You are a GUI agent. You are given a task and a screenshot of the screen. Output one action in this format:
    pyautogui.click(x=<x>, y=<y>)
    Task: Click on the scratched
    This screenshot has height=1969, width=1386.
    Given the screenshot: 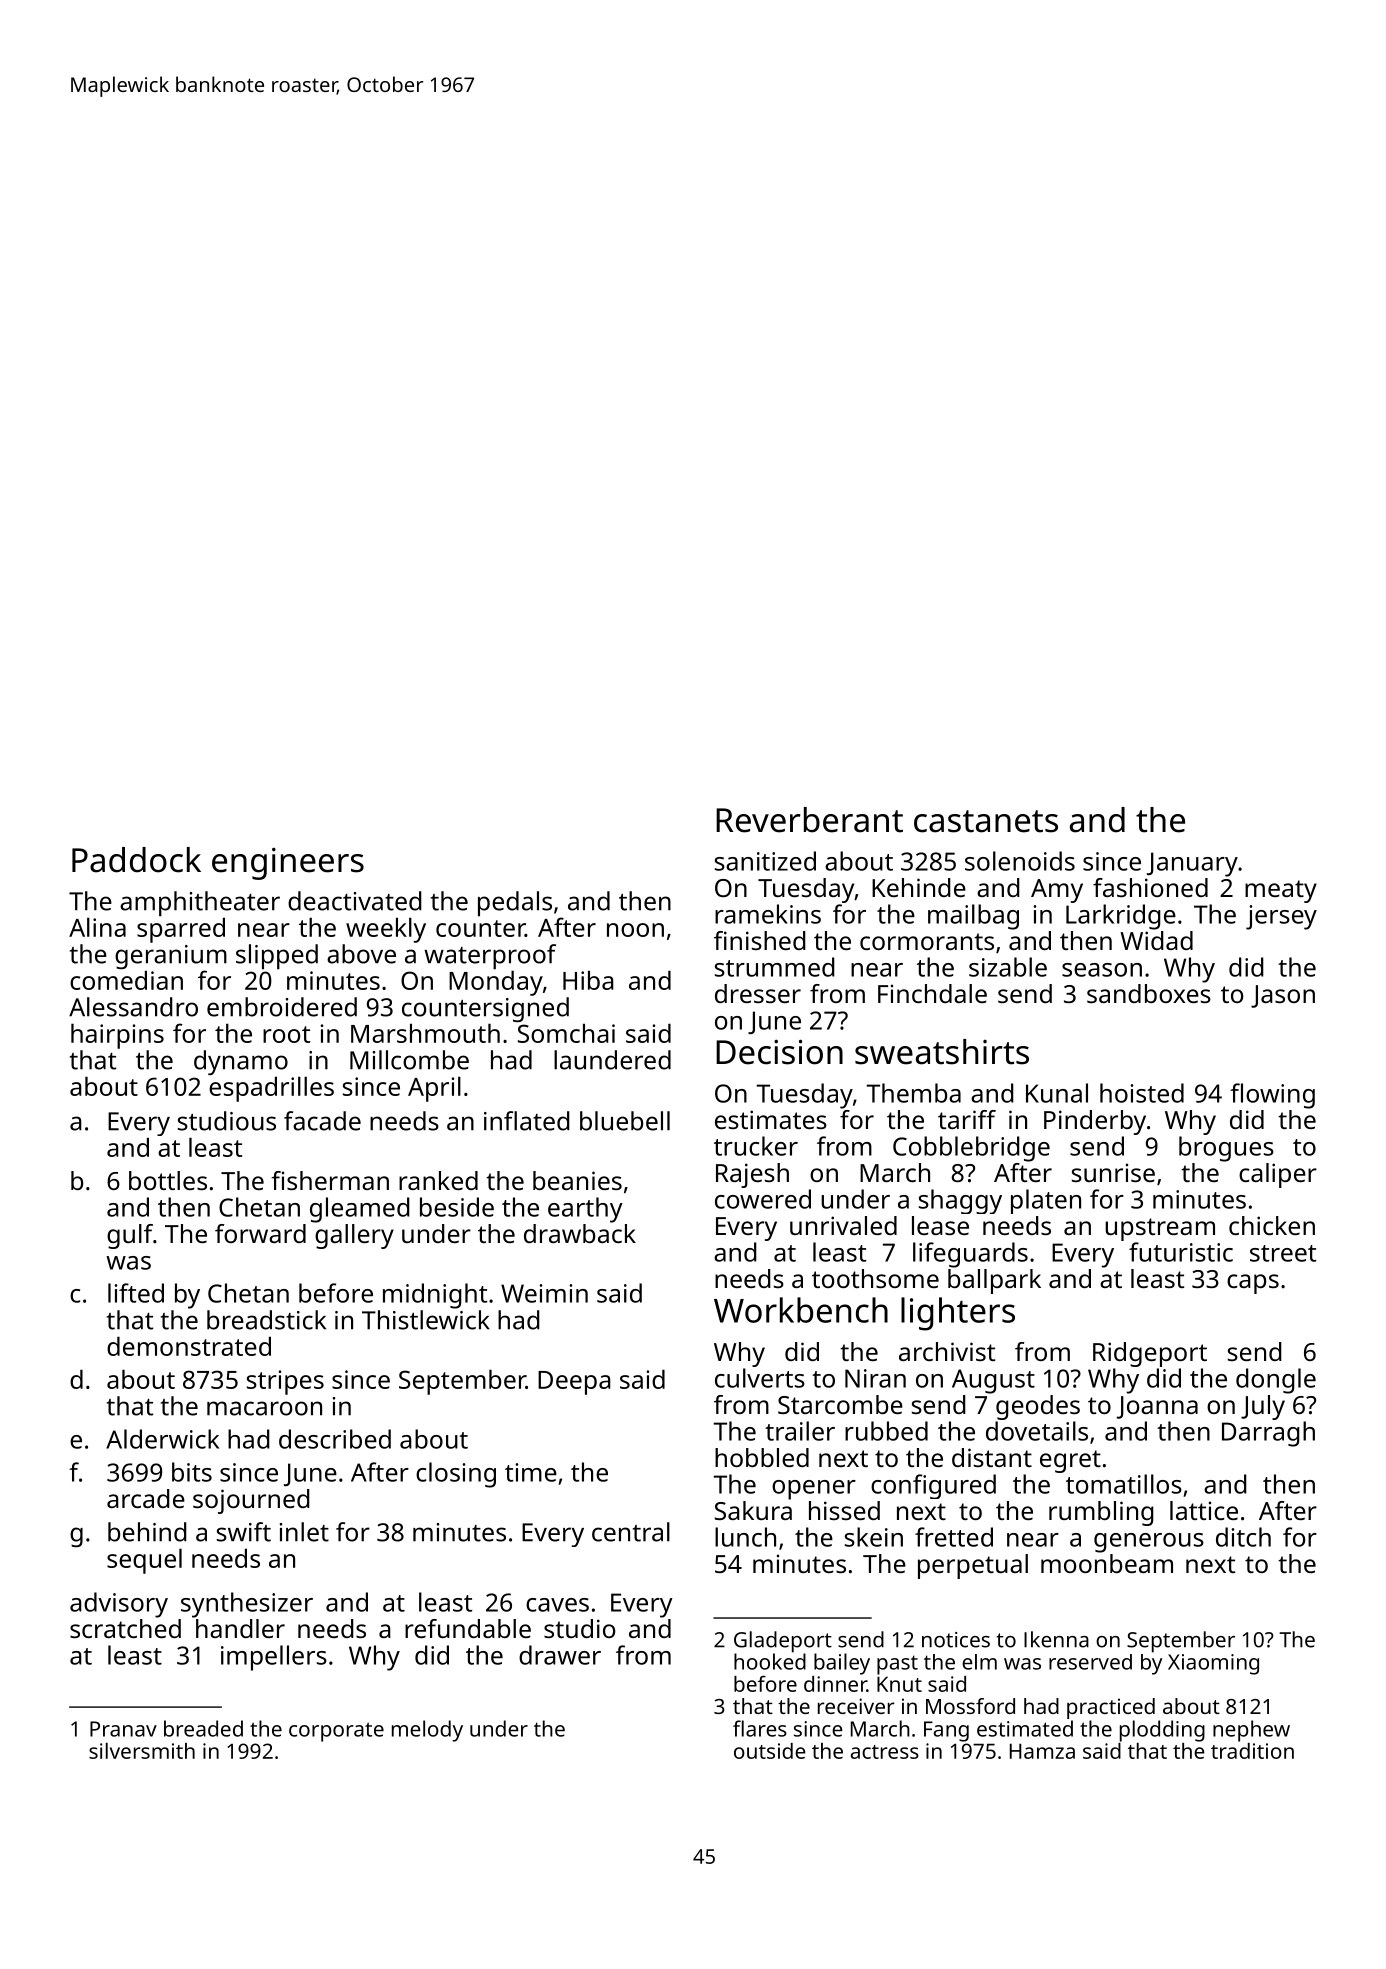 What is the action you would take?
    pyautogui.click(x=125, y=1628)
